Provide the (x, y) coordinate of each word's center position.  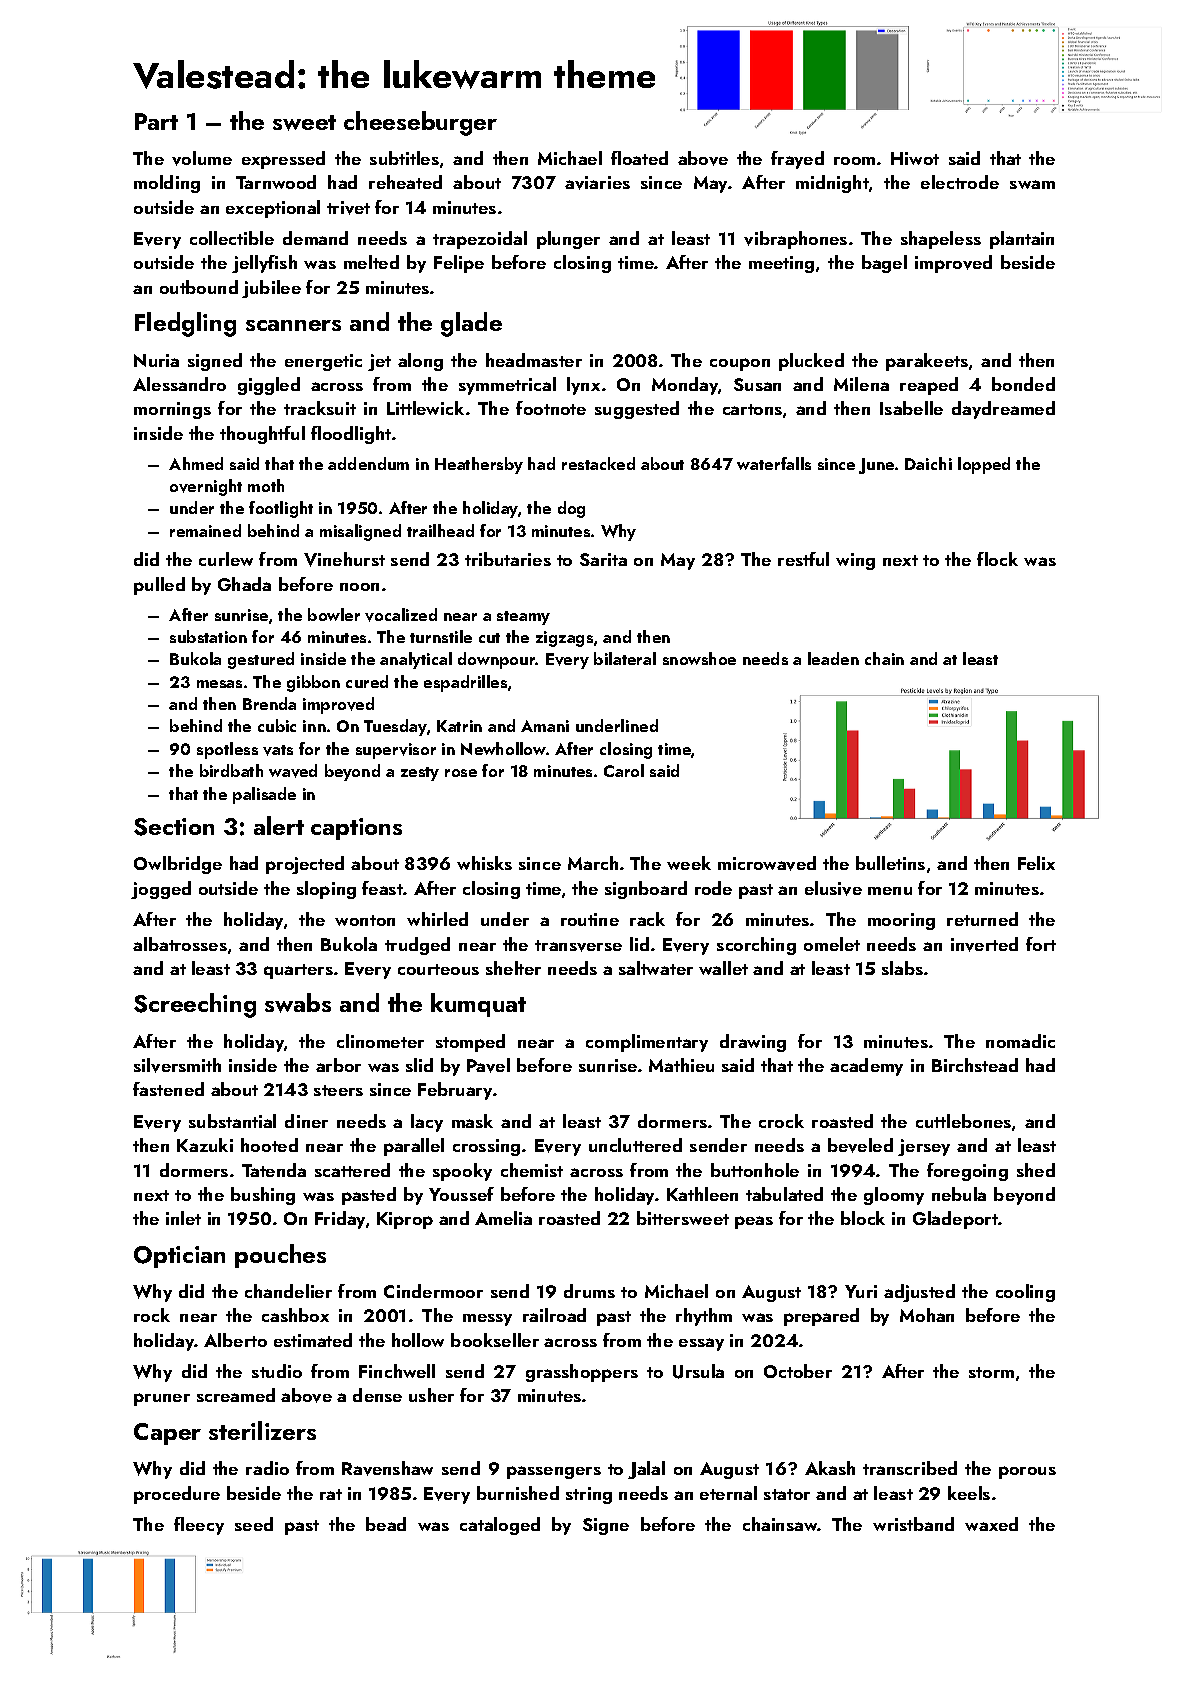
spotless (227, 750)
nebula (959, 1194)
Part (156, 121)
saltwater (656, 968)
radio (267, 1468)
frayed (797, 160)
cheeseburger (420, 123)
